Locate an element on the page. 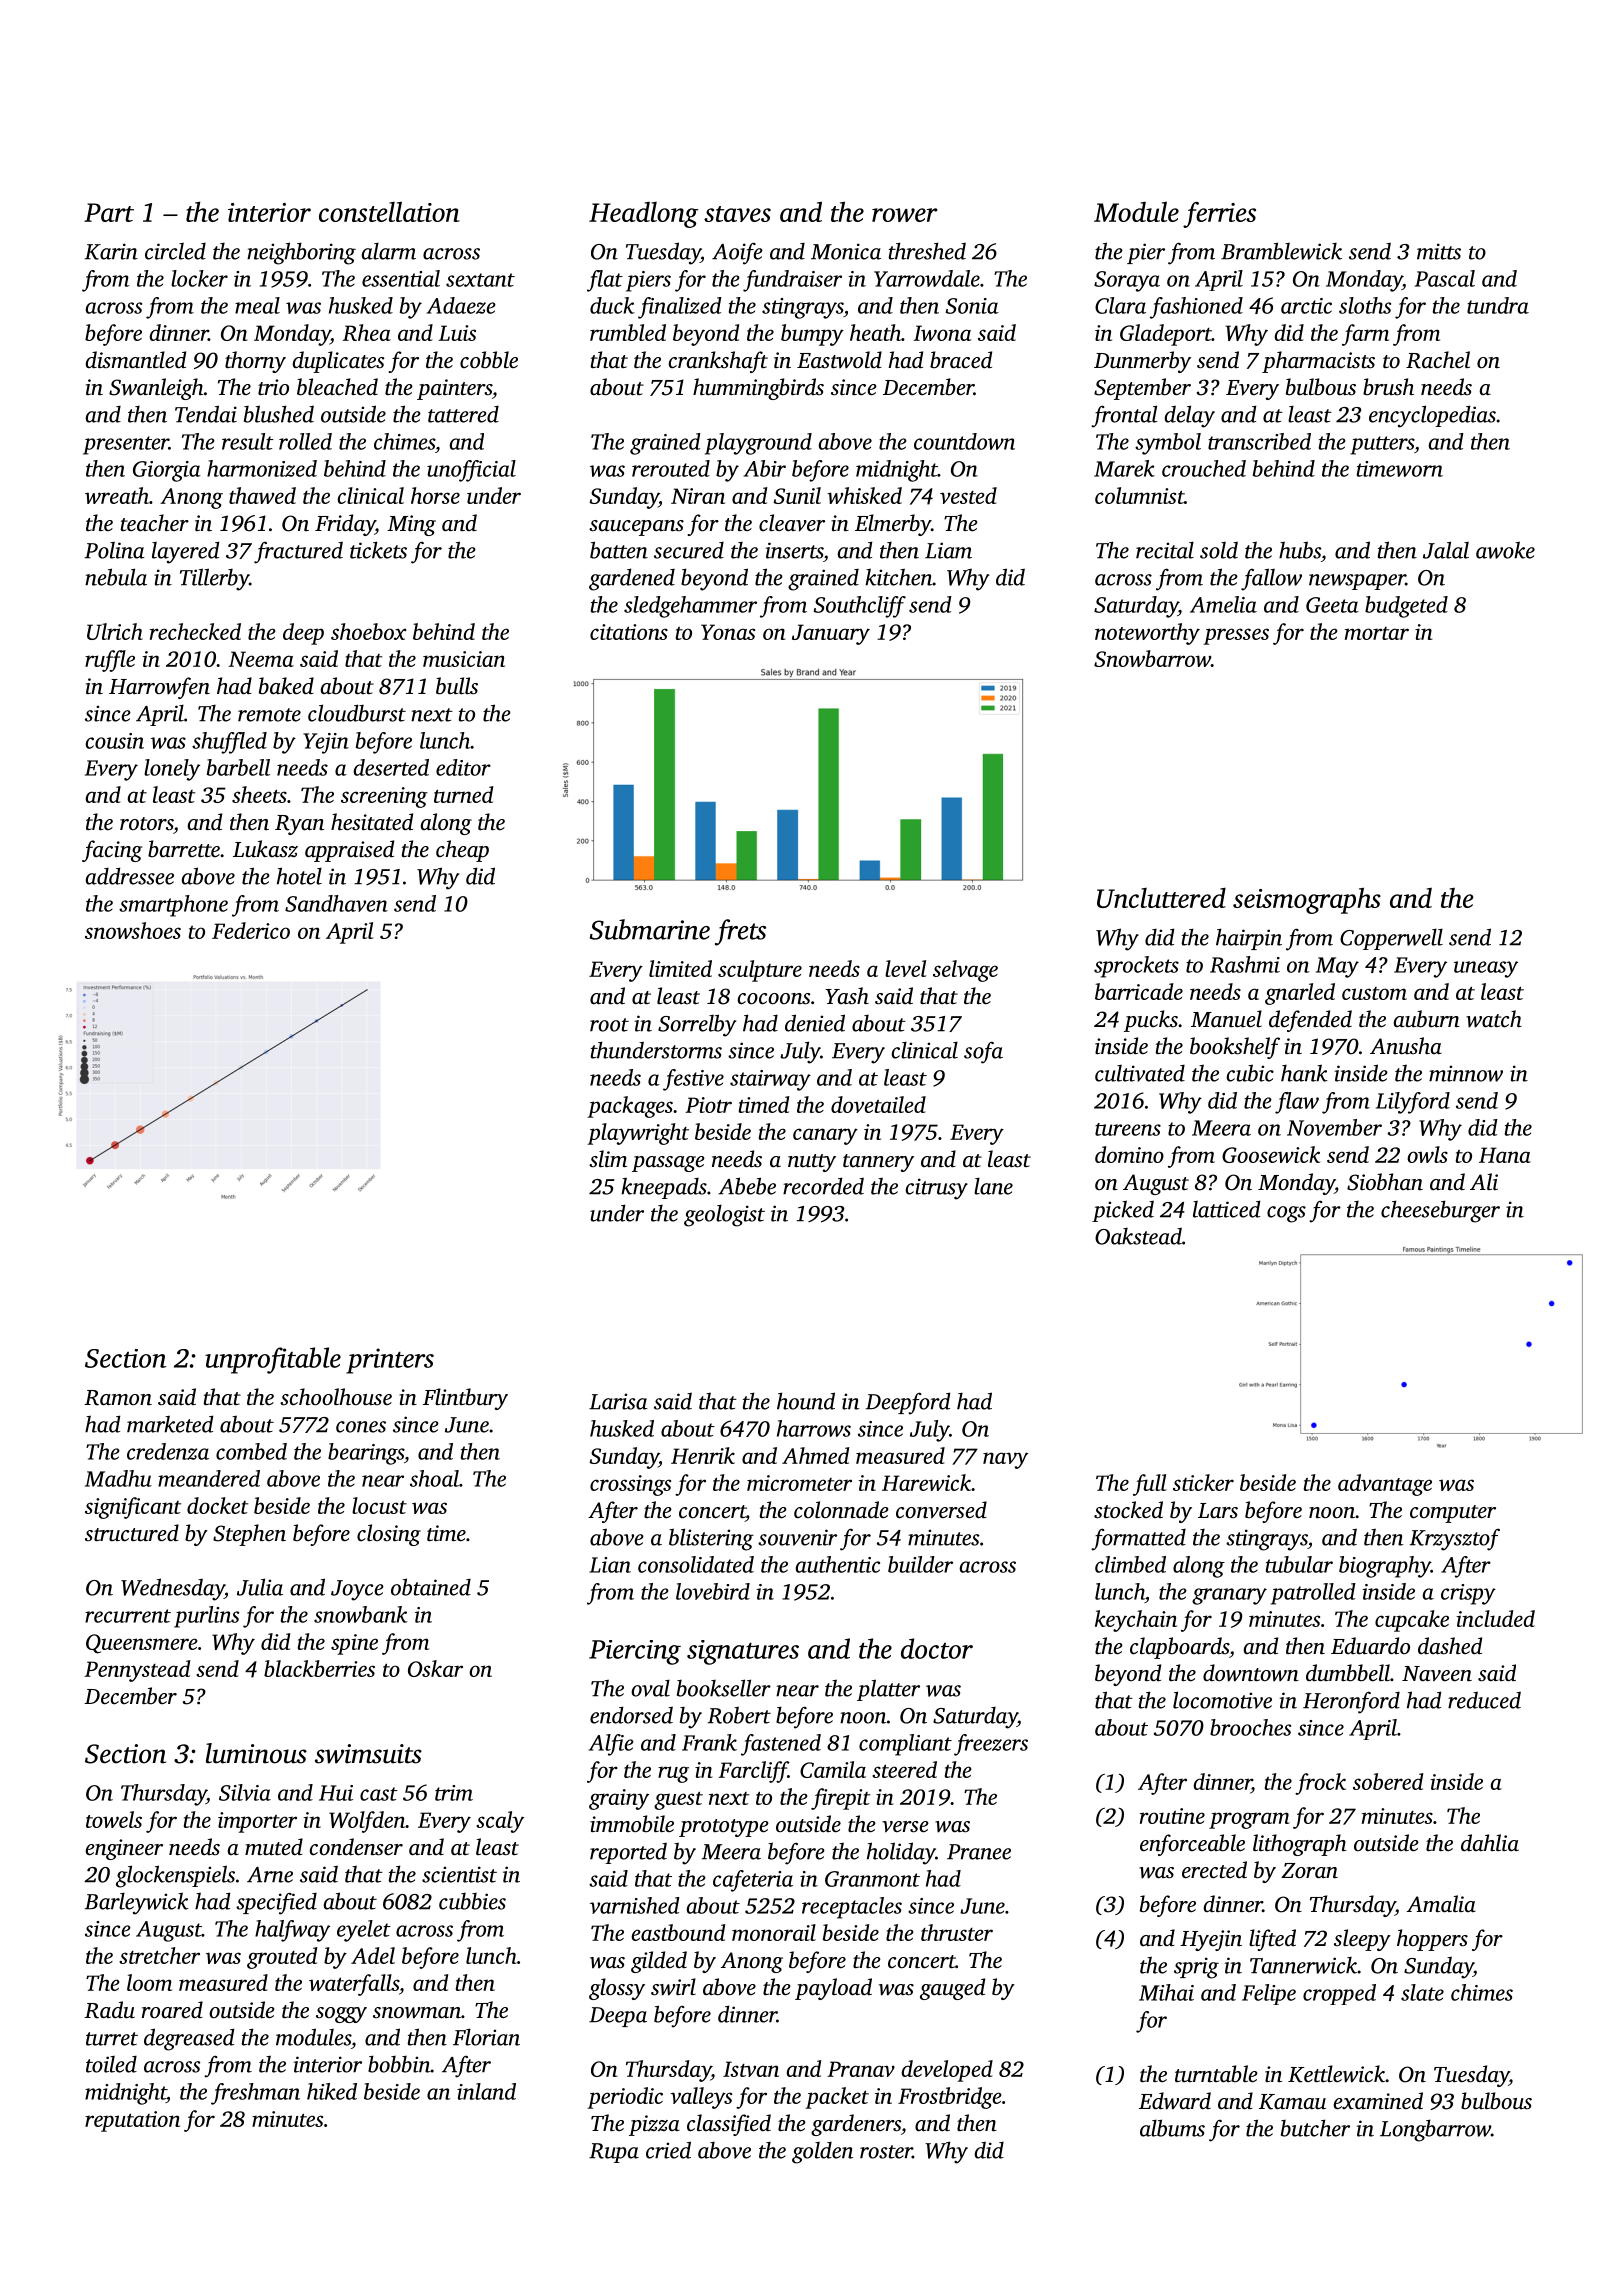 The image size is (1620, 2292). staves is located at coordinates (737, 214).
